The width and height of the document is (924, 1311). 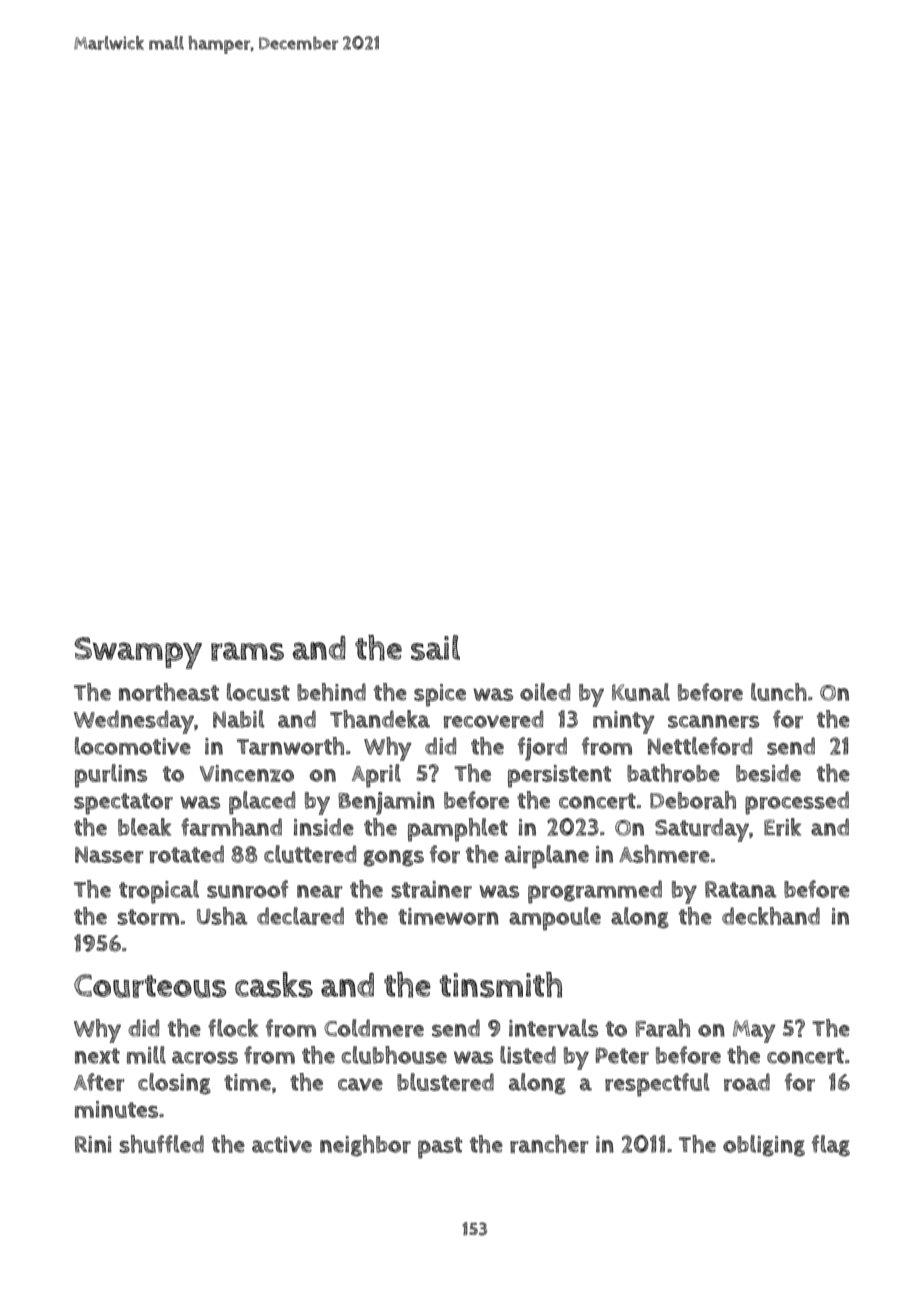 I want to click on active, so click(x=282, y=1144).
